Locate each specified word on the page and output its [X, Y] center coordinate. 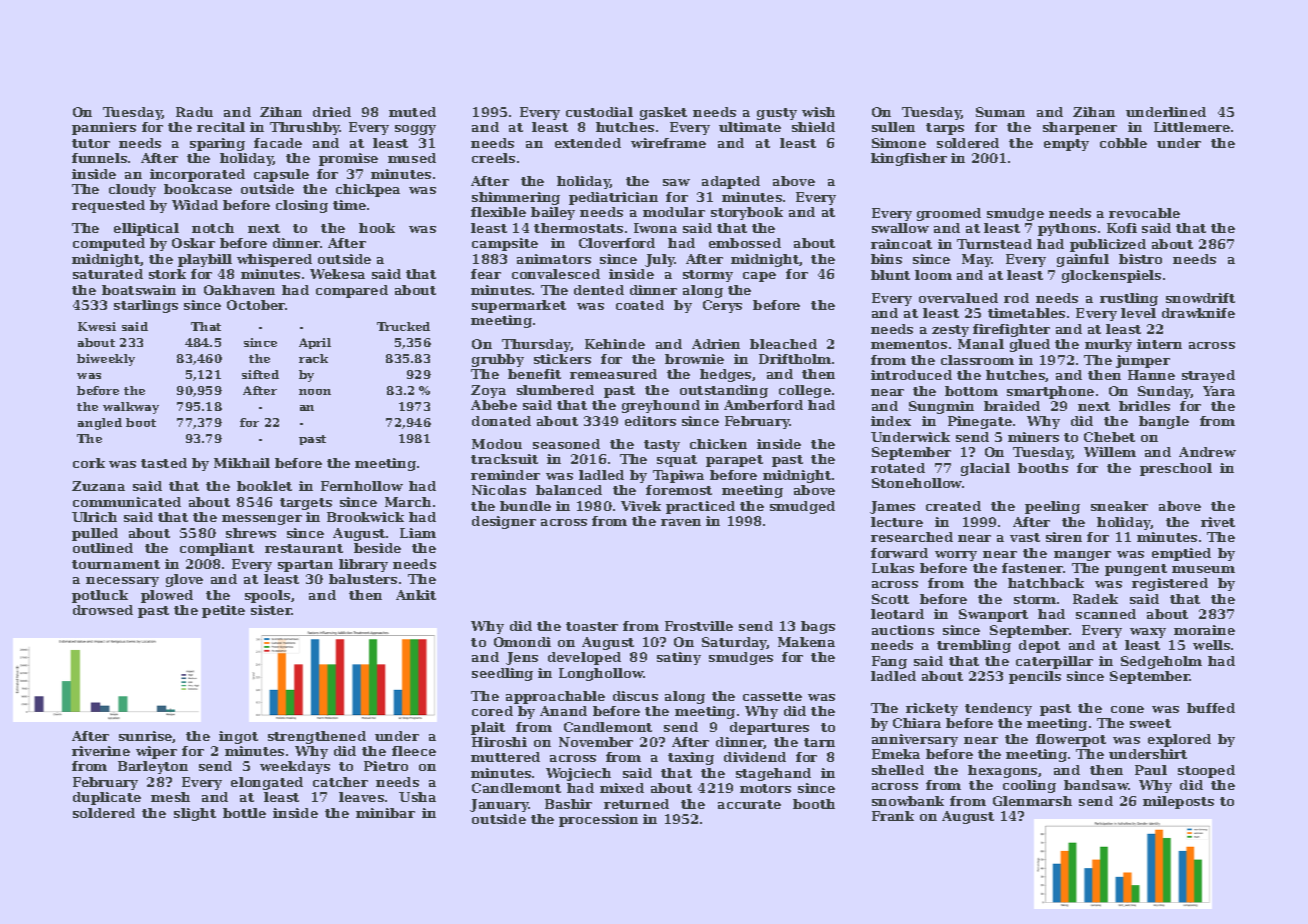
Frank [893, 816]
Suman [1000, 112]
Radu [194, 112]
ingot [238, 737]
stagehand [773, 774]
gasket [663, 113]
